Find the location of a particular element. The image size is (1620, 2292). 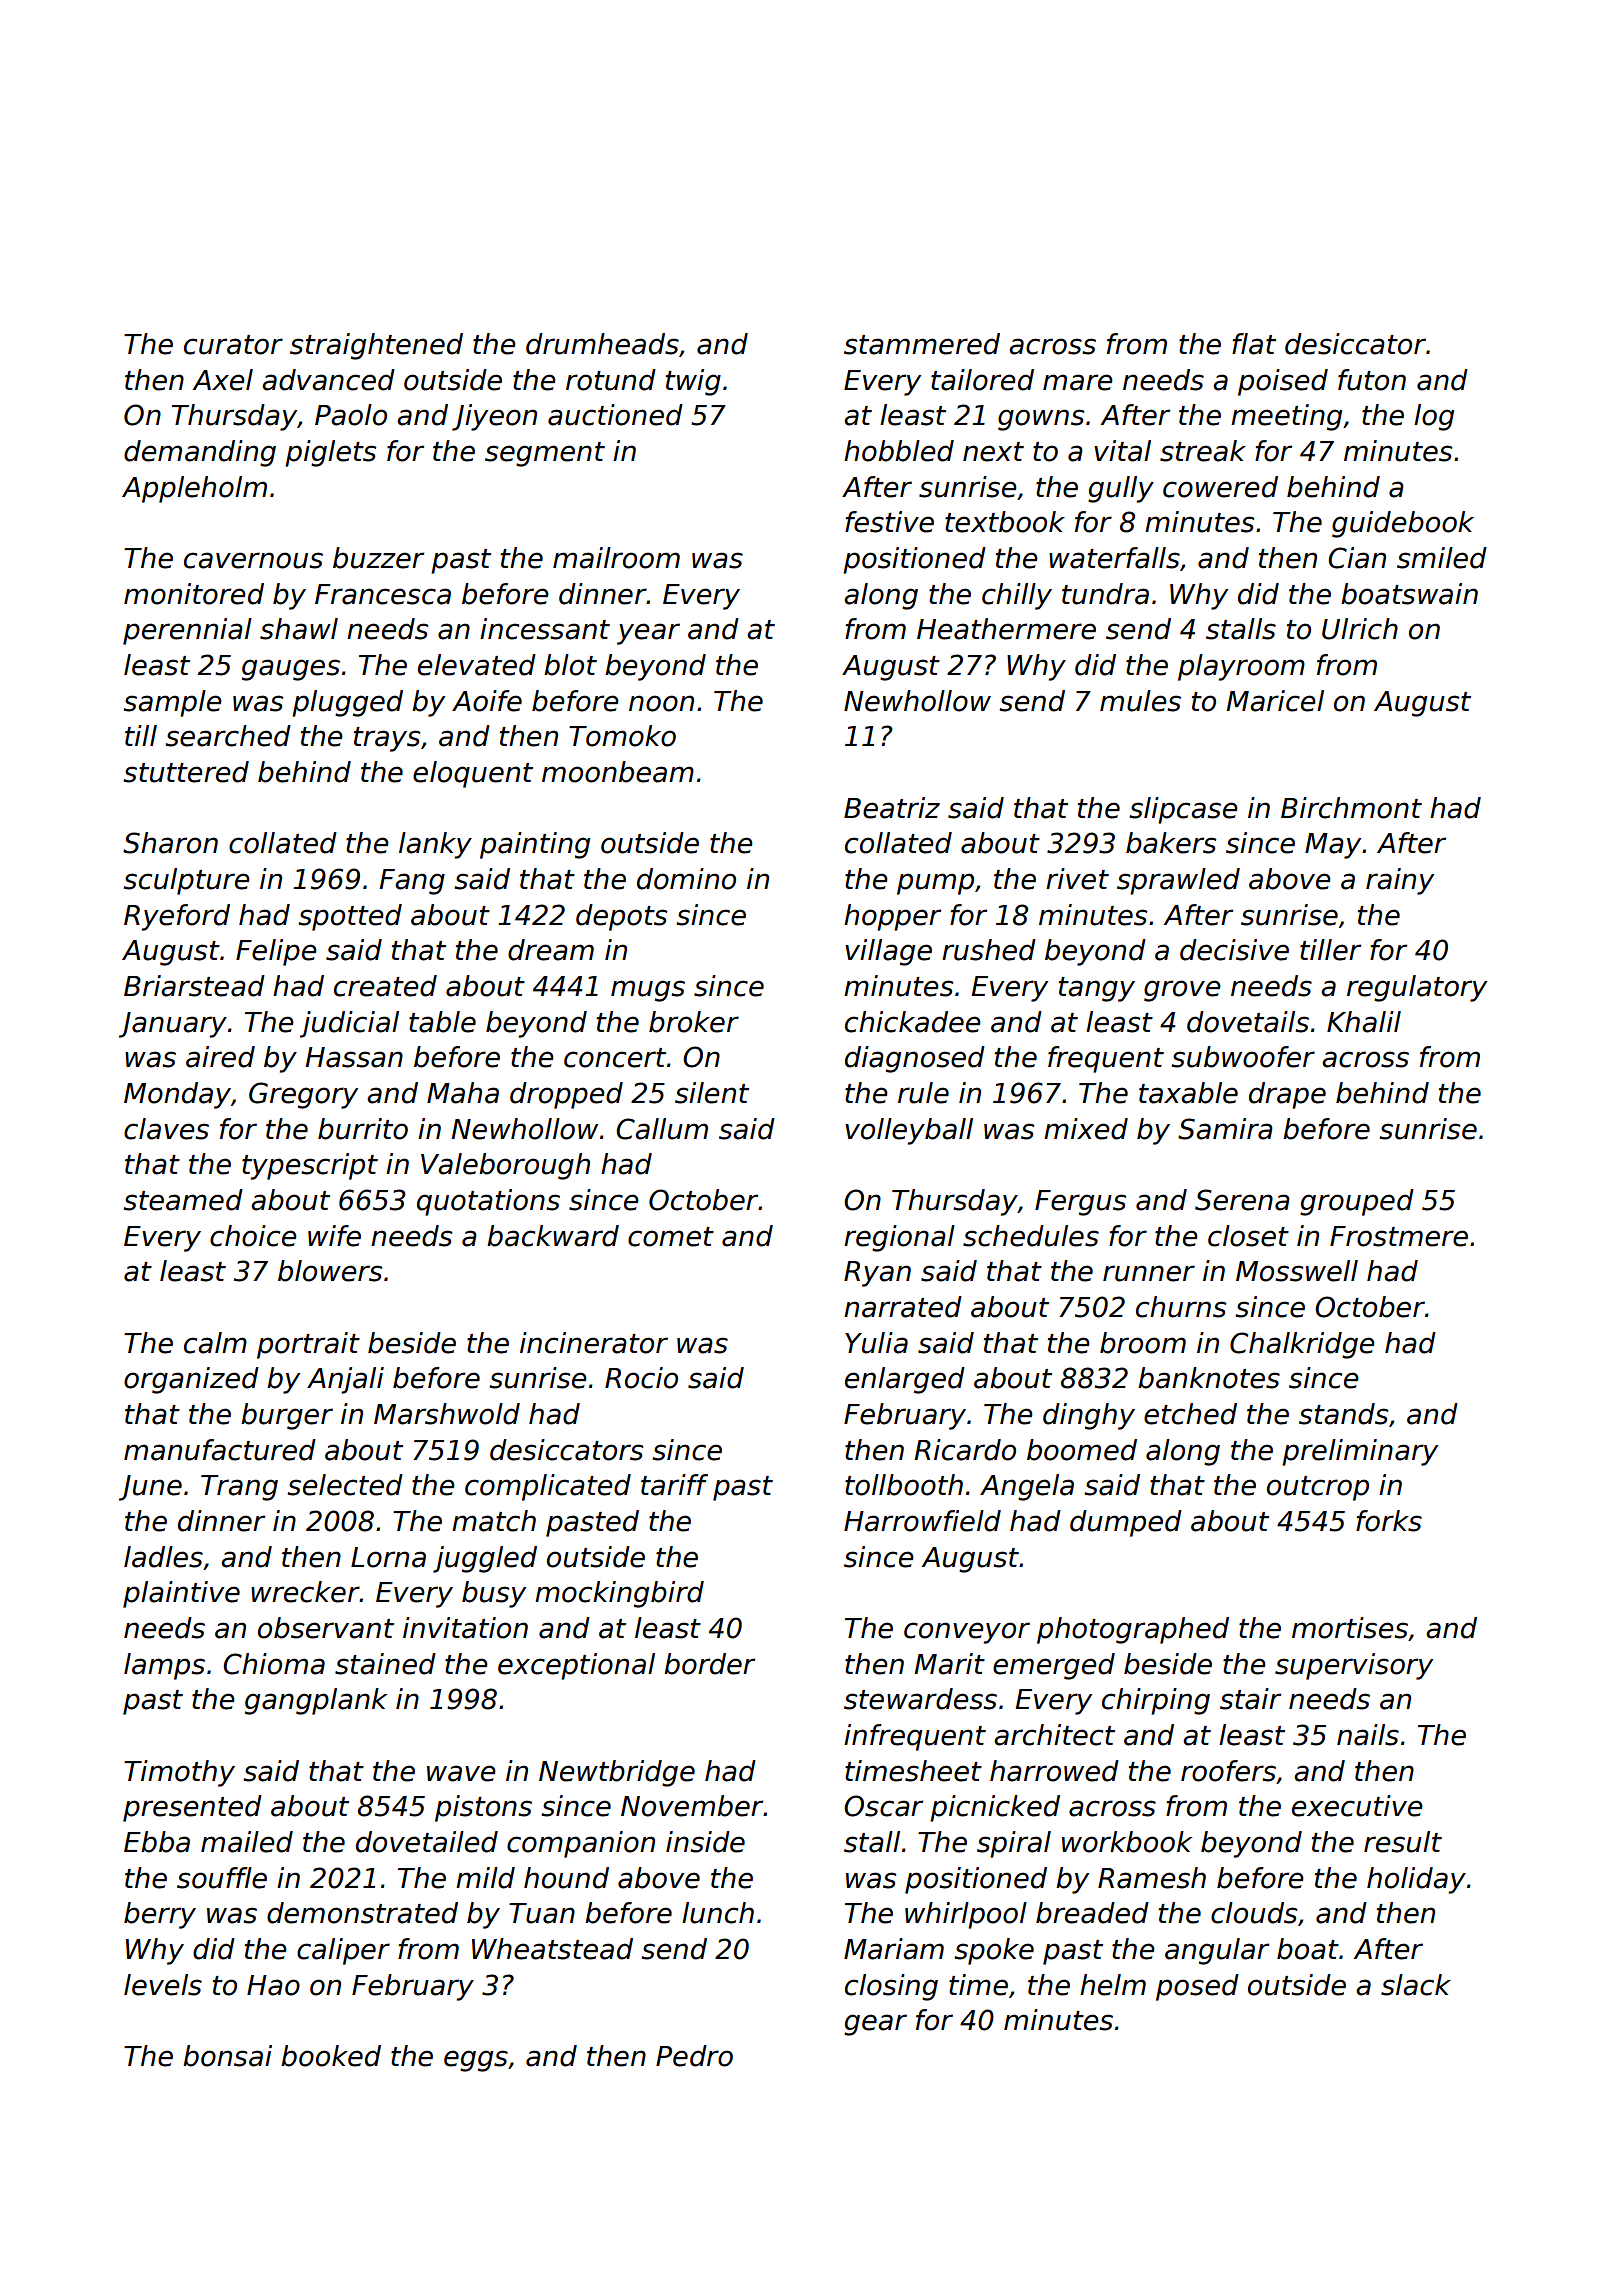

Frostmere is located at coordinates (1399, 1236).
